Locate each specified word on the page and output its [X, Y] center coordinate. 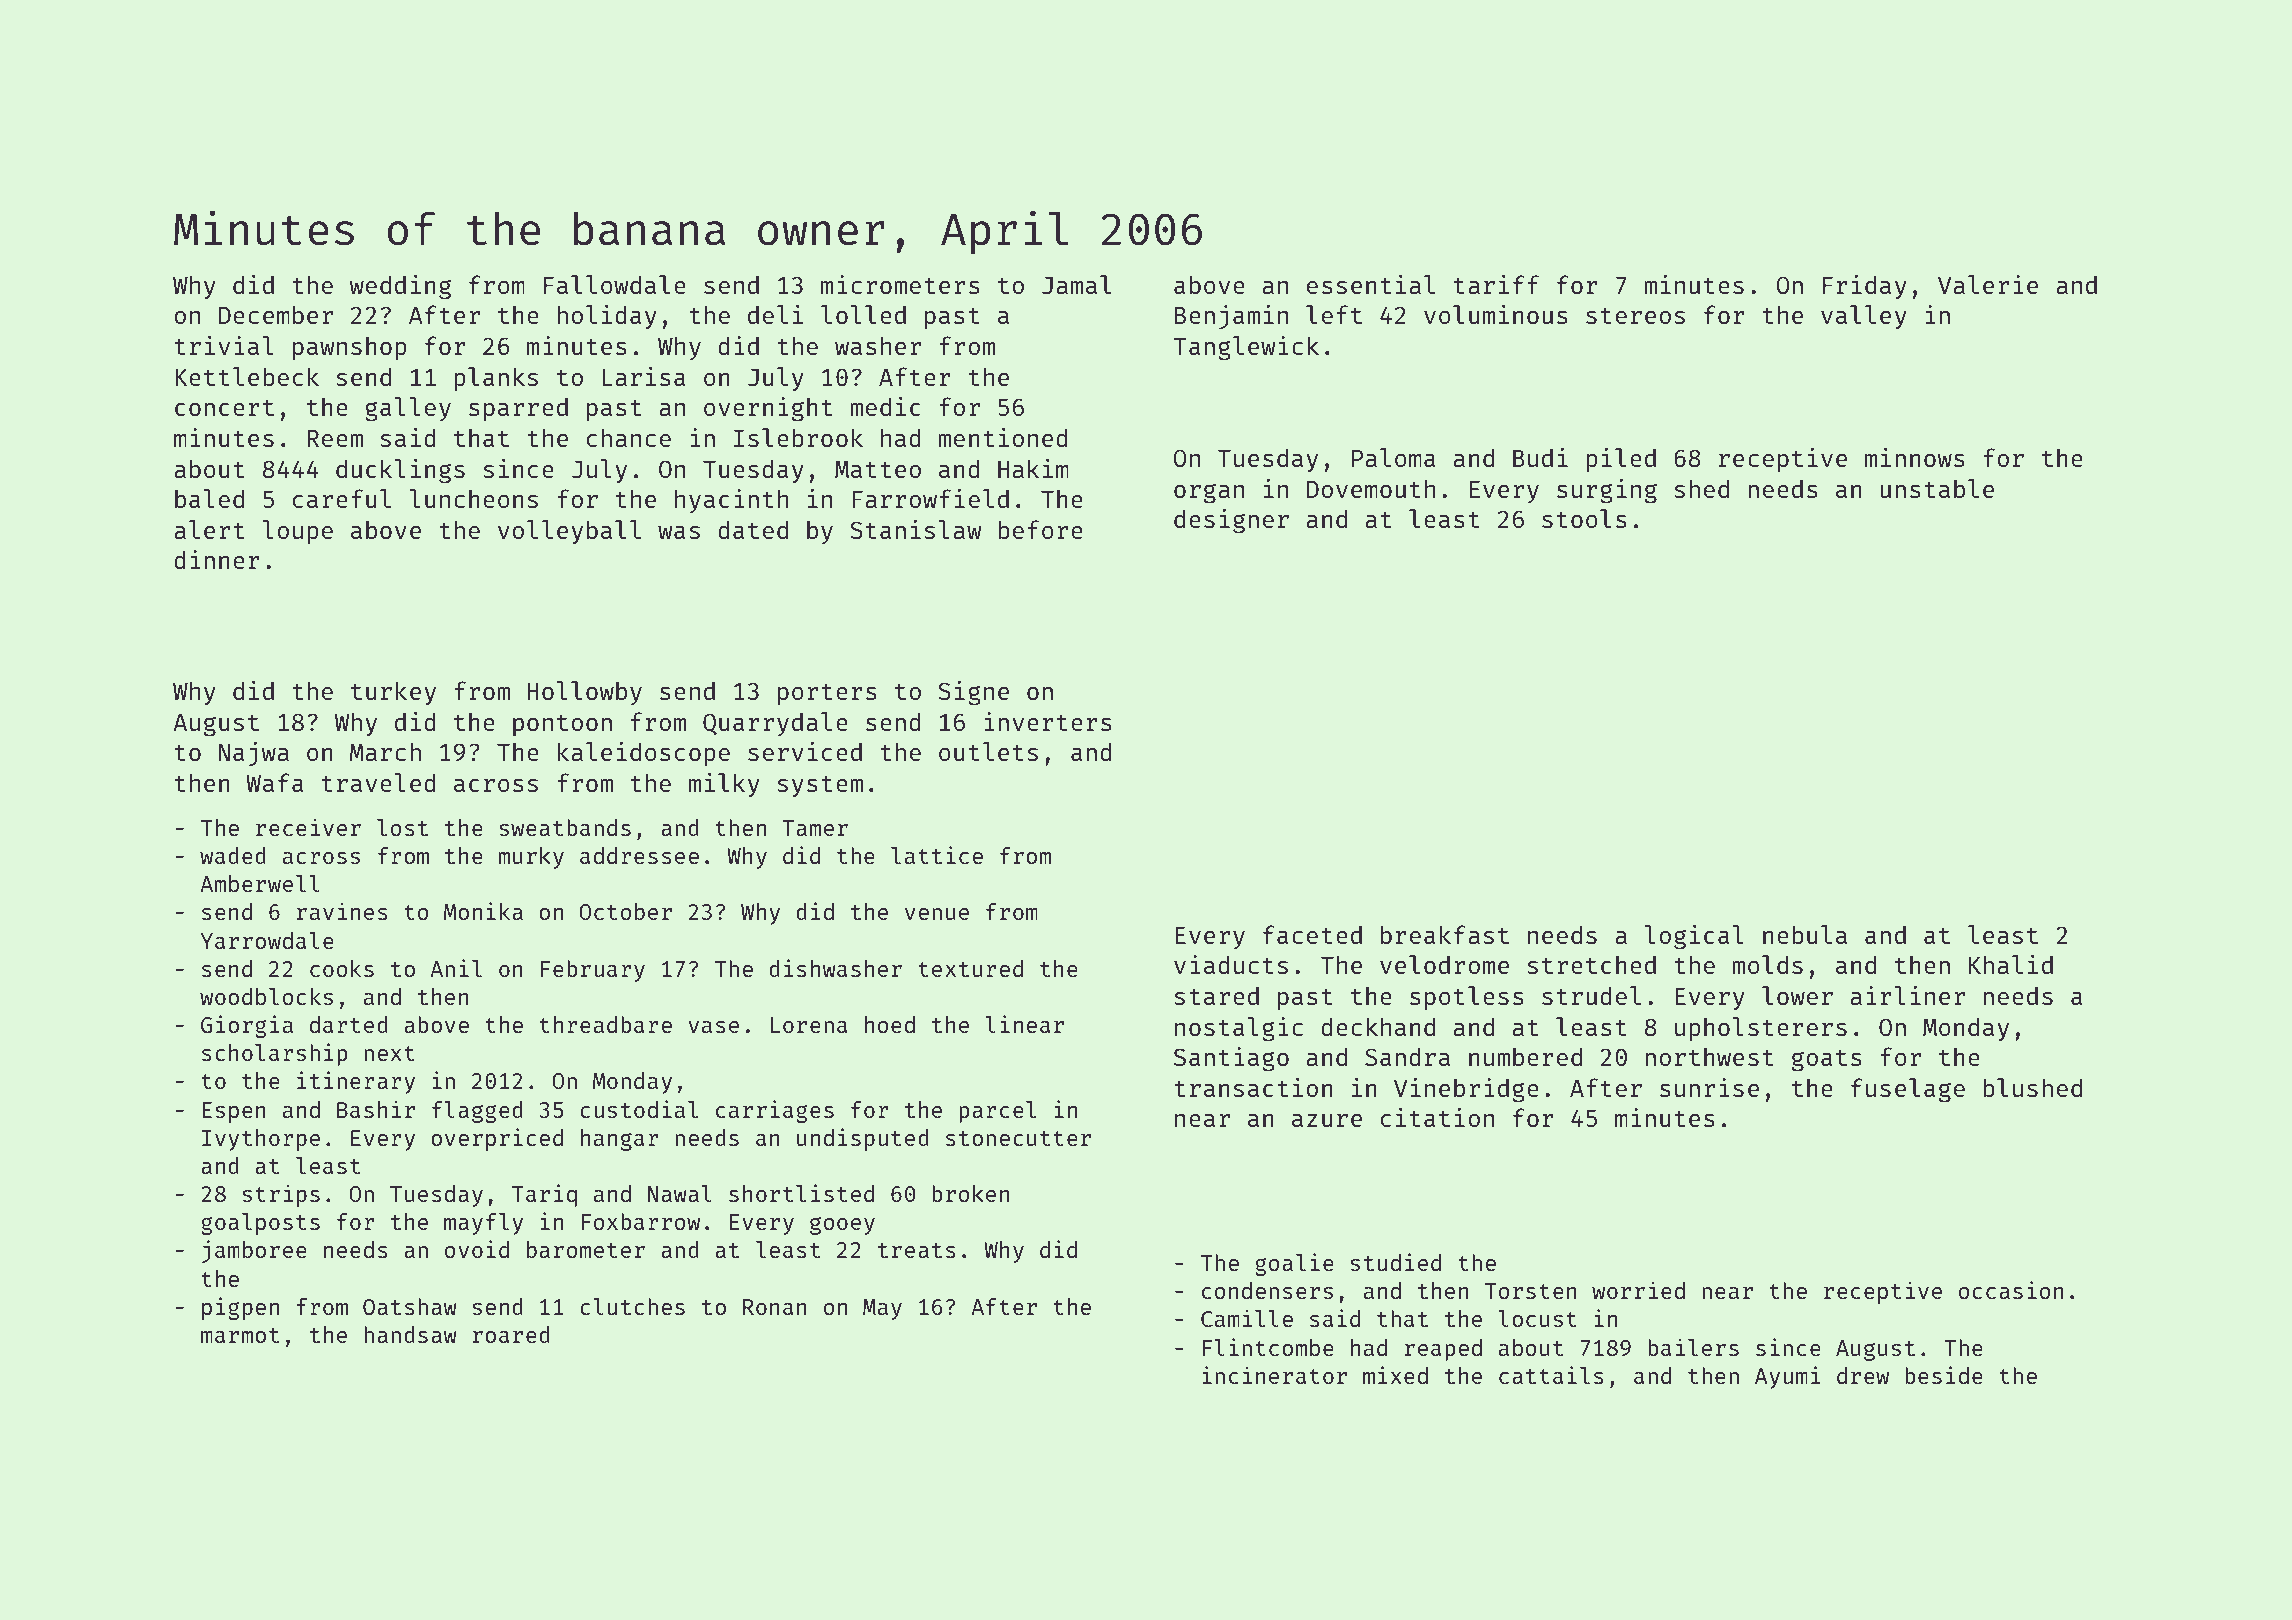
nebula [1805, 934]
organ [1209, 494]
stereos [1635, 316]
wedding [400, 287]
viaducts [1231, 964]
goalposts [260, 1224]
